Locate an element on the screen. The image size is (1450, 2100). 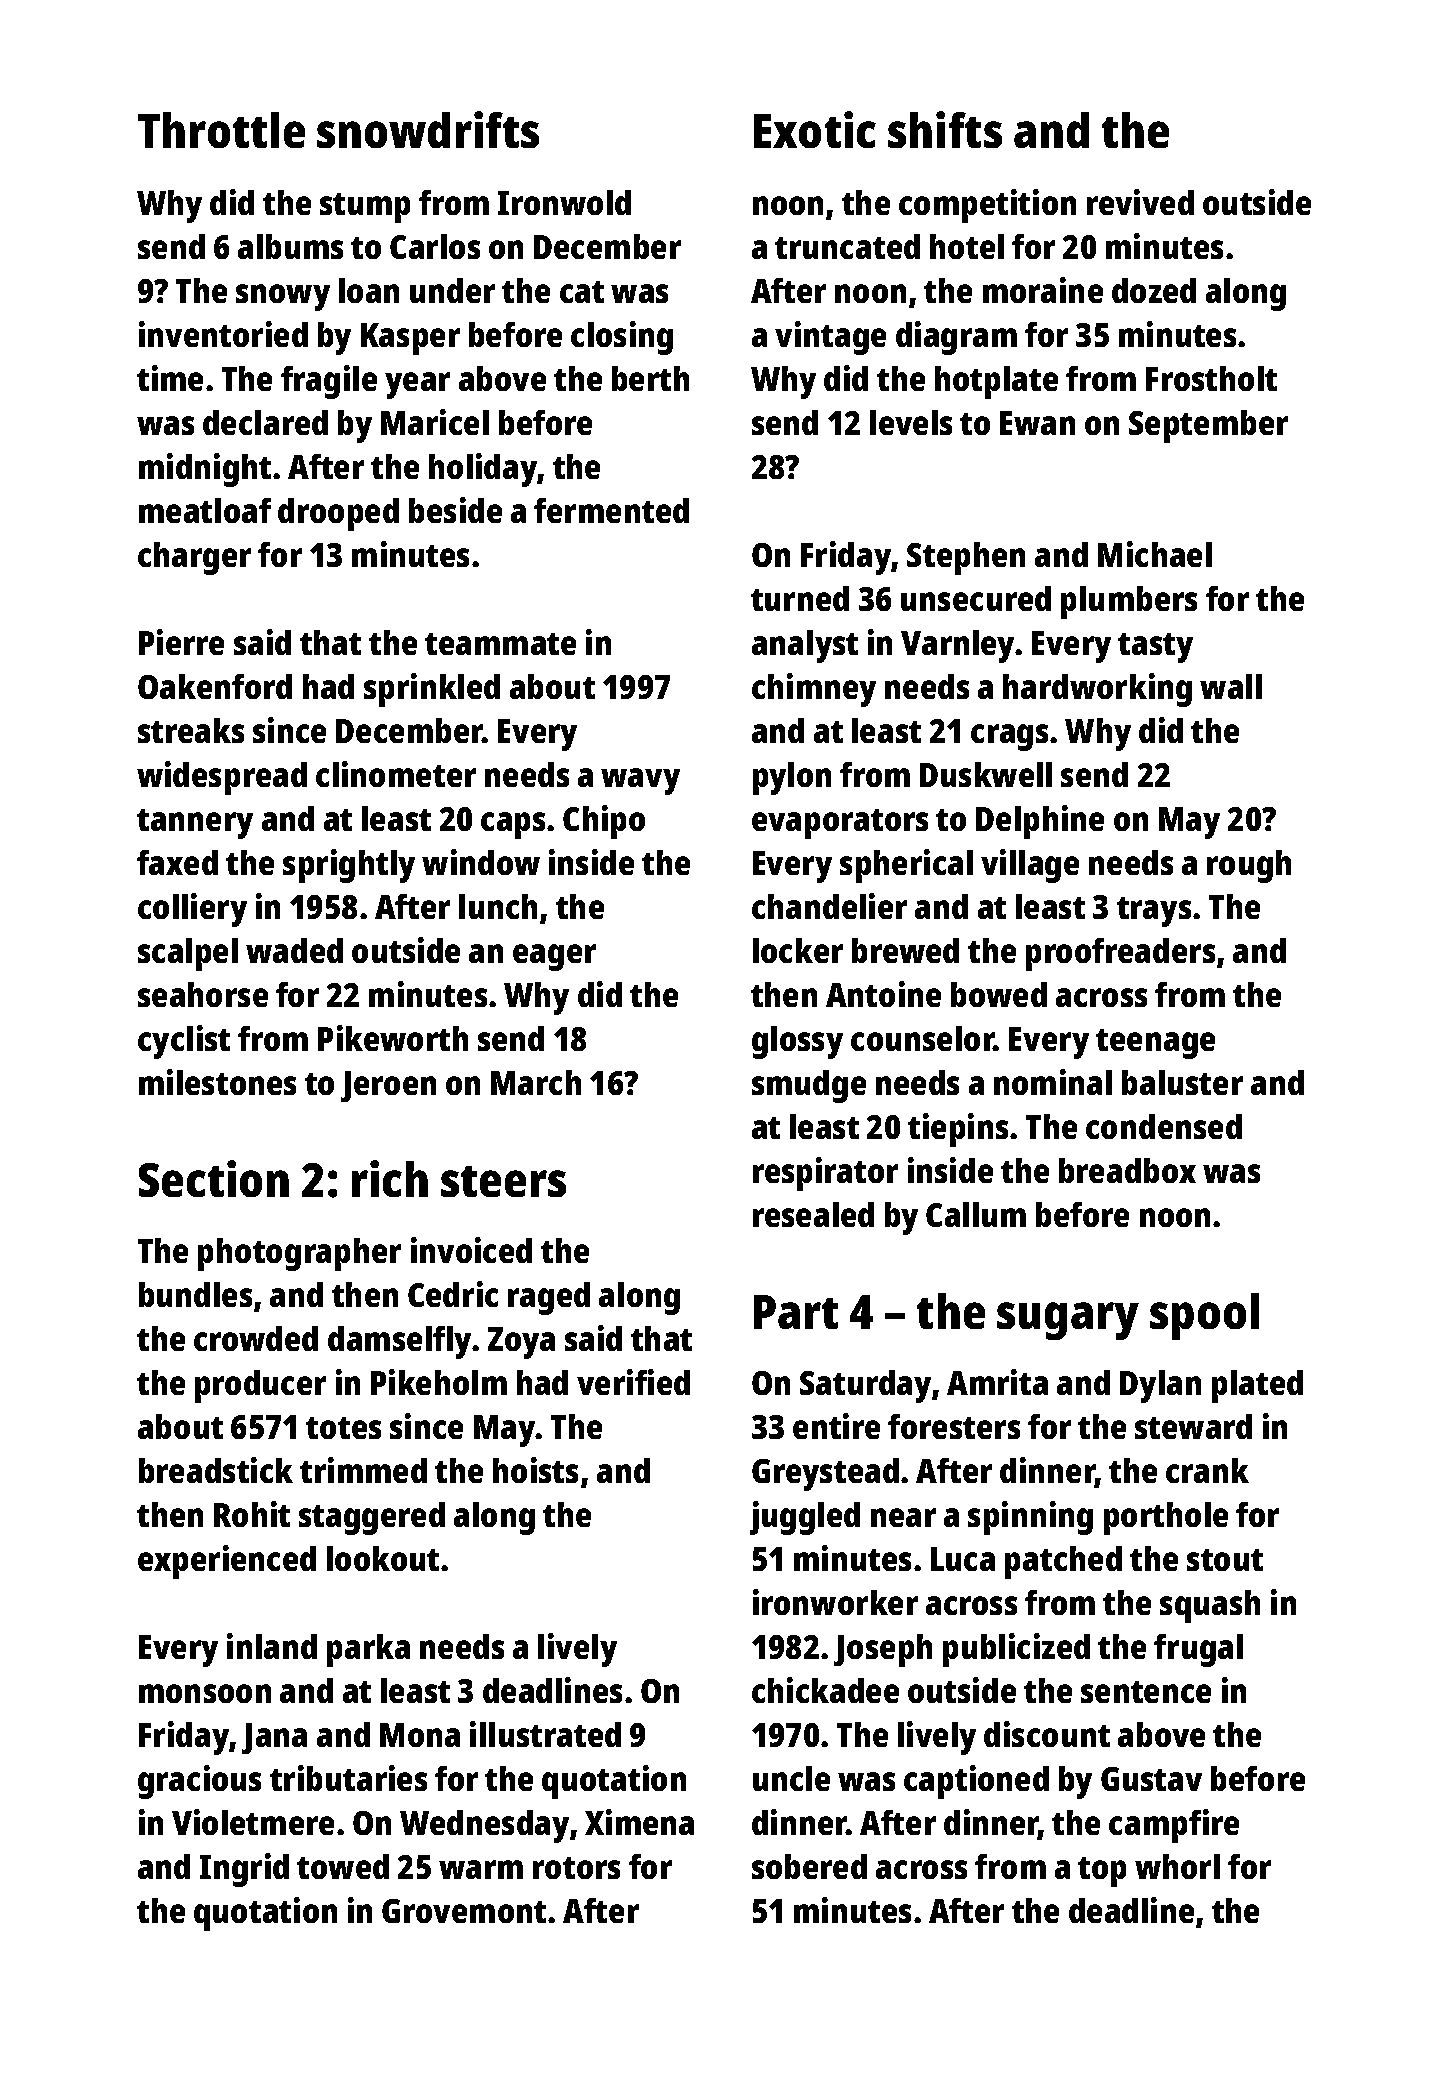
shifts is located at coordinates (945, 129).
